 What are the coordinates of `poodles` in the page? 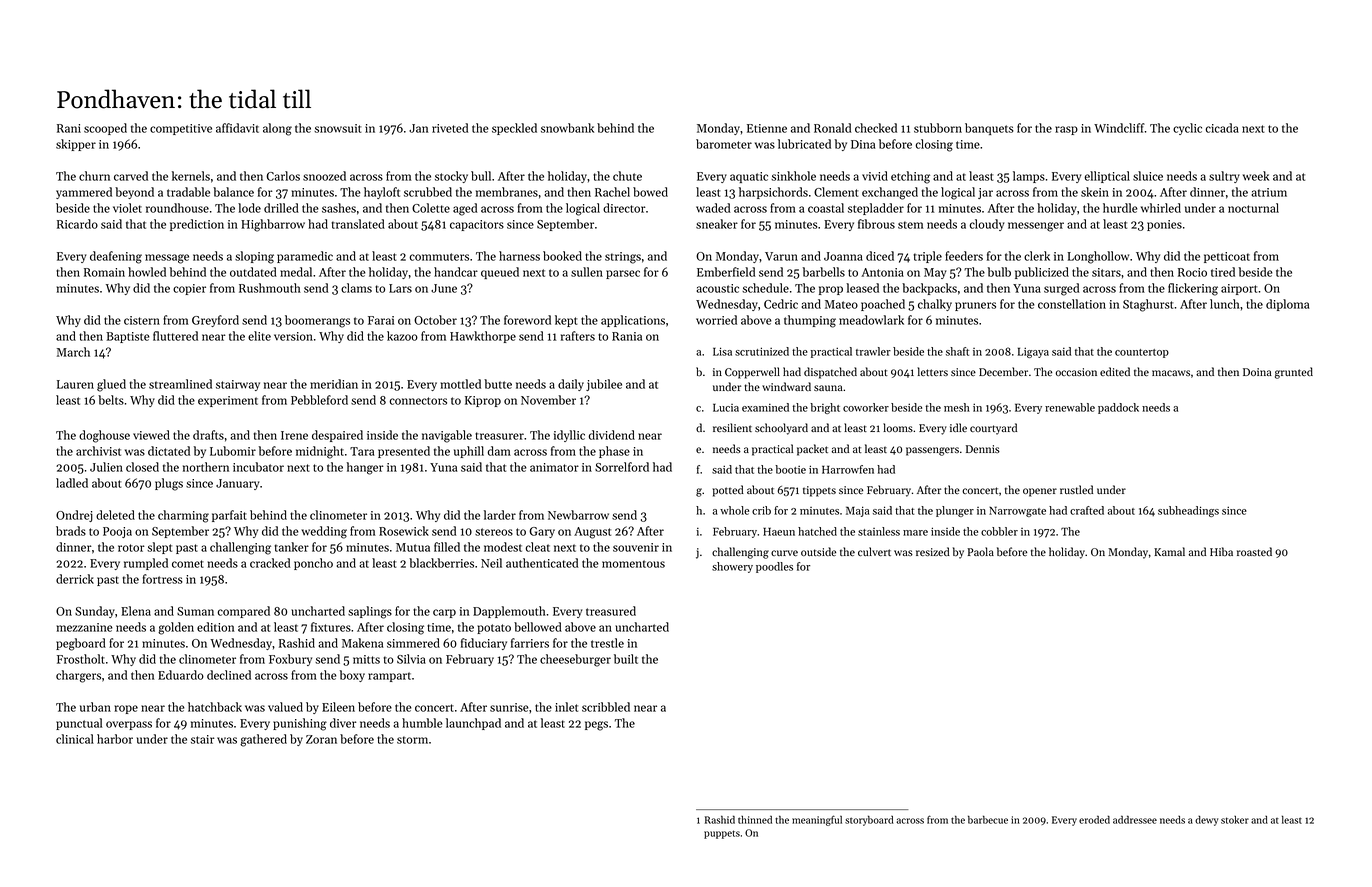 It's located at (774, 567).
